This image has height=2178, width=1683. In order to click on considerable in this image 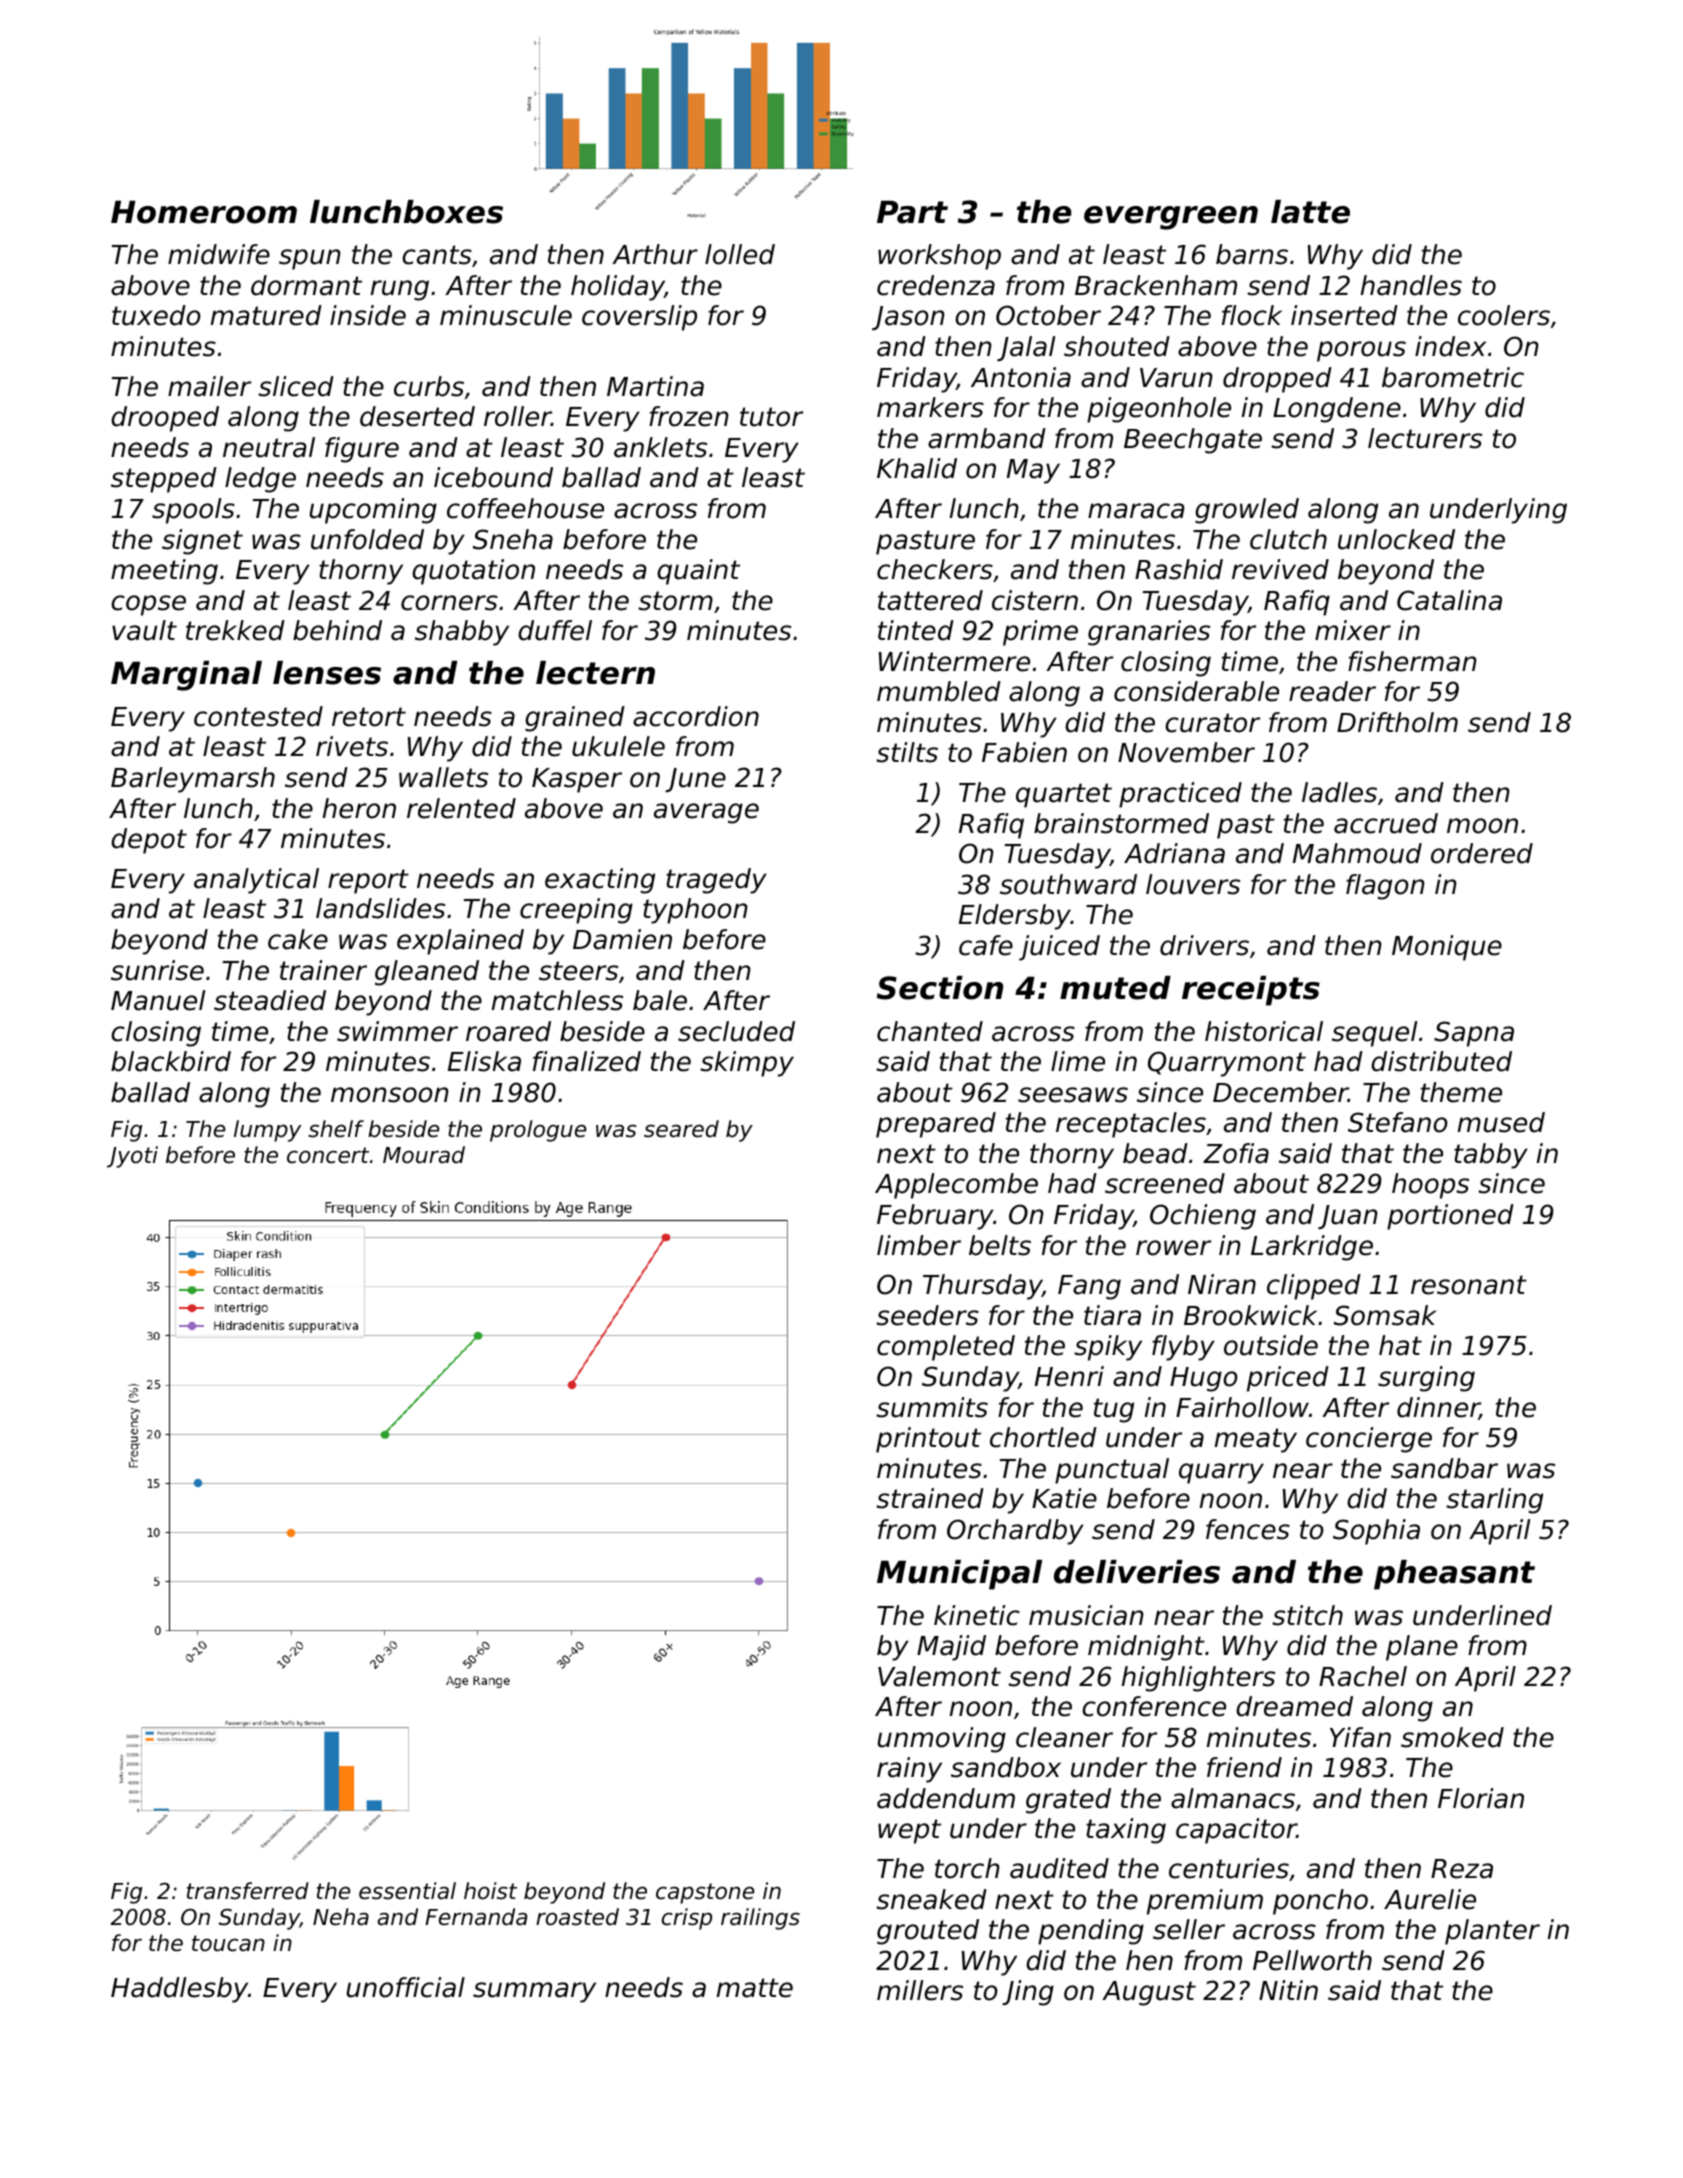, I will do `click(1196, 691)`.
